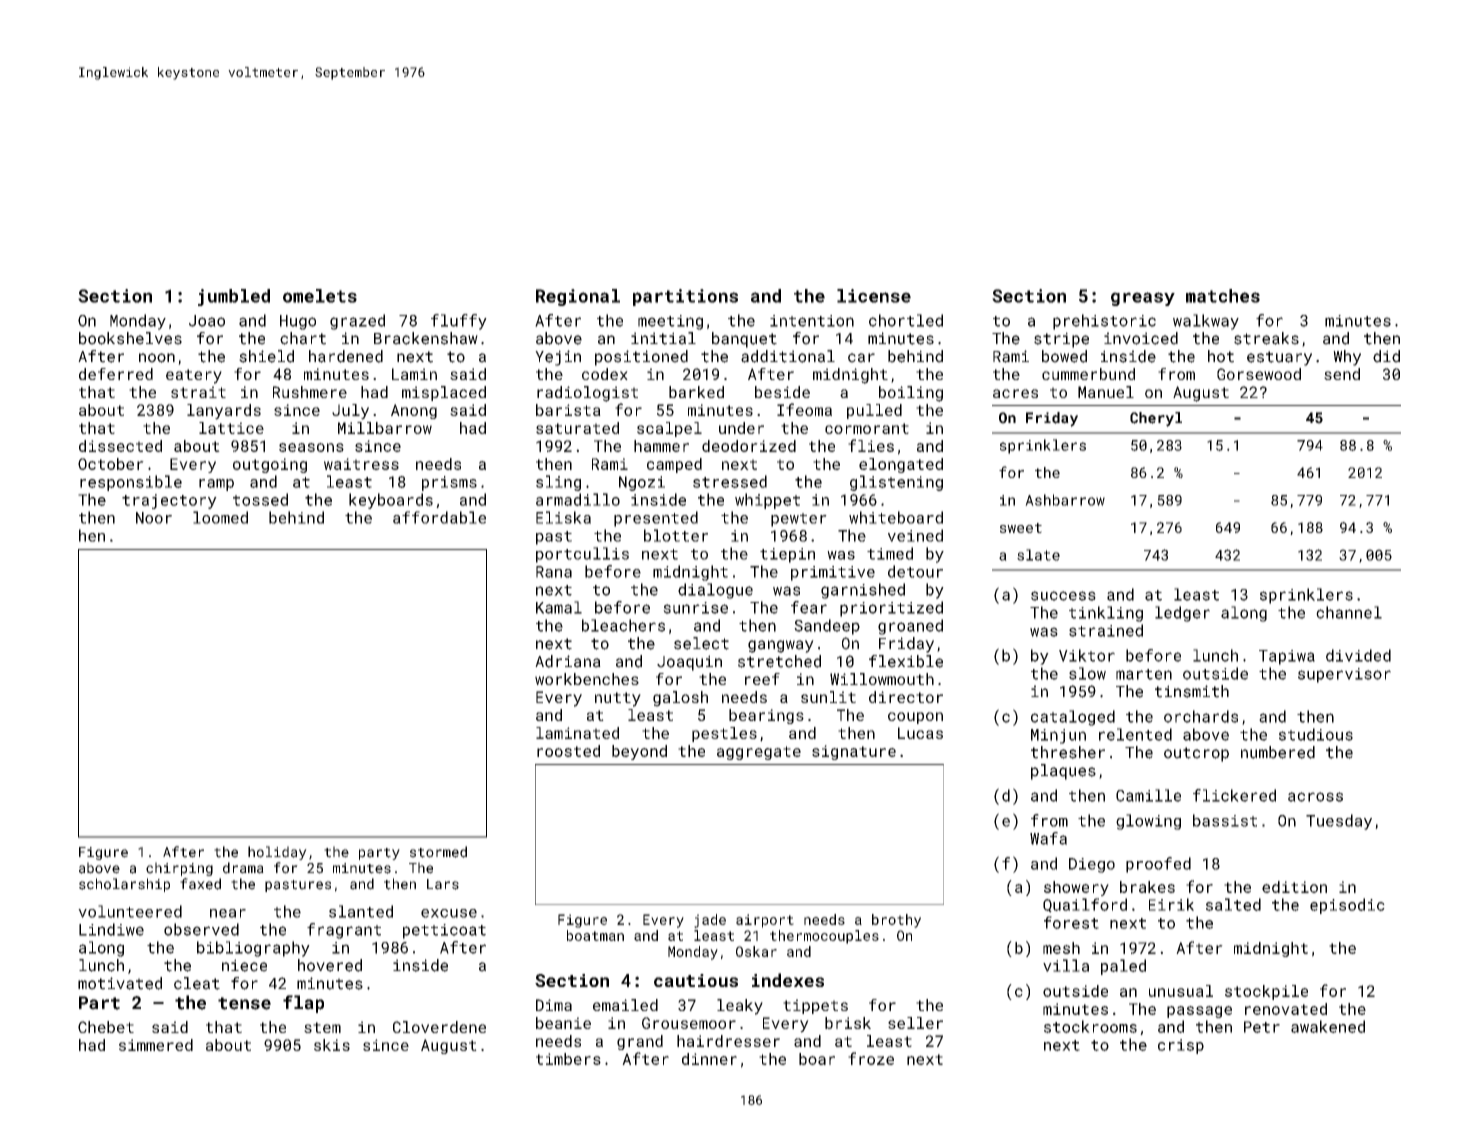 Image resolution: width=1479 pixels, height=1143 pixels. Describe the element at coordinates (896, 921) in the page. I see `brothy` at that location.
